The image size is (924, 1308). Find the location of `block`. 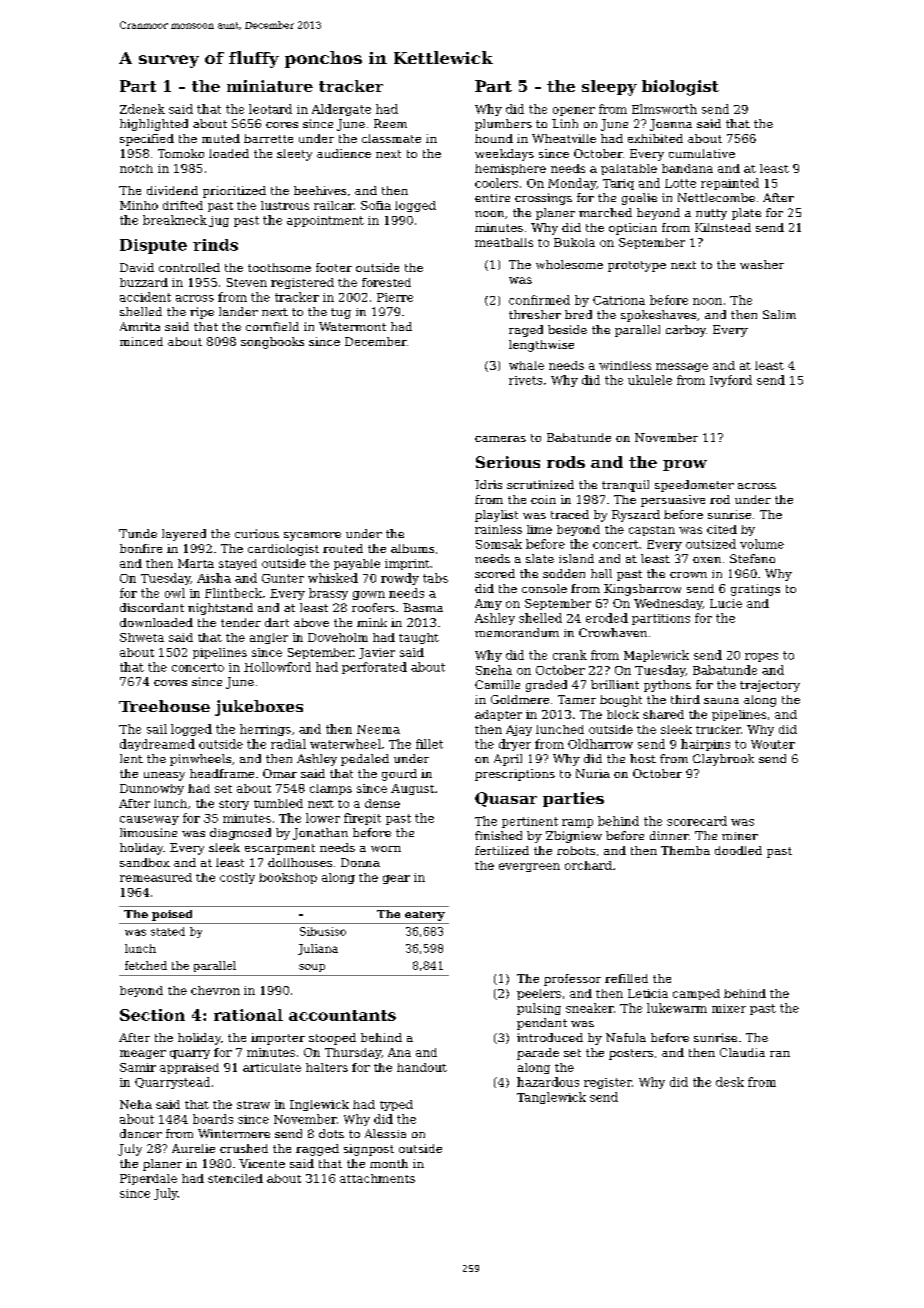

block is located at coordinates (623, 714).
